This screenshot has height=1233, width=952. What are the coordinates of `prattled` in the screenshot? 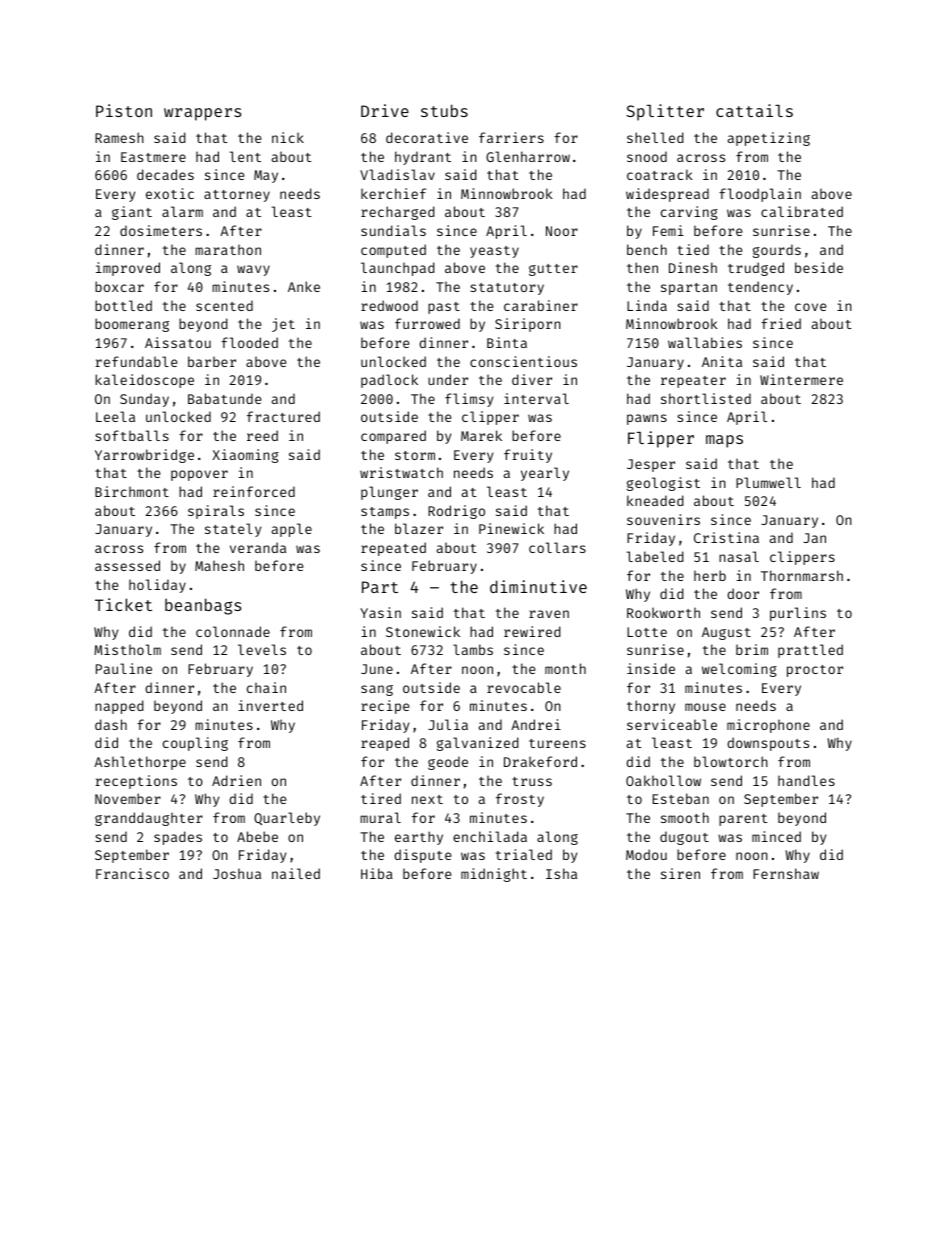 It's located at (810, 651).
